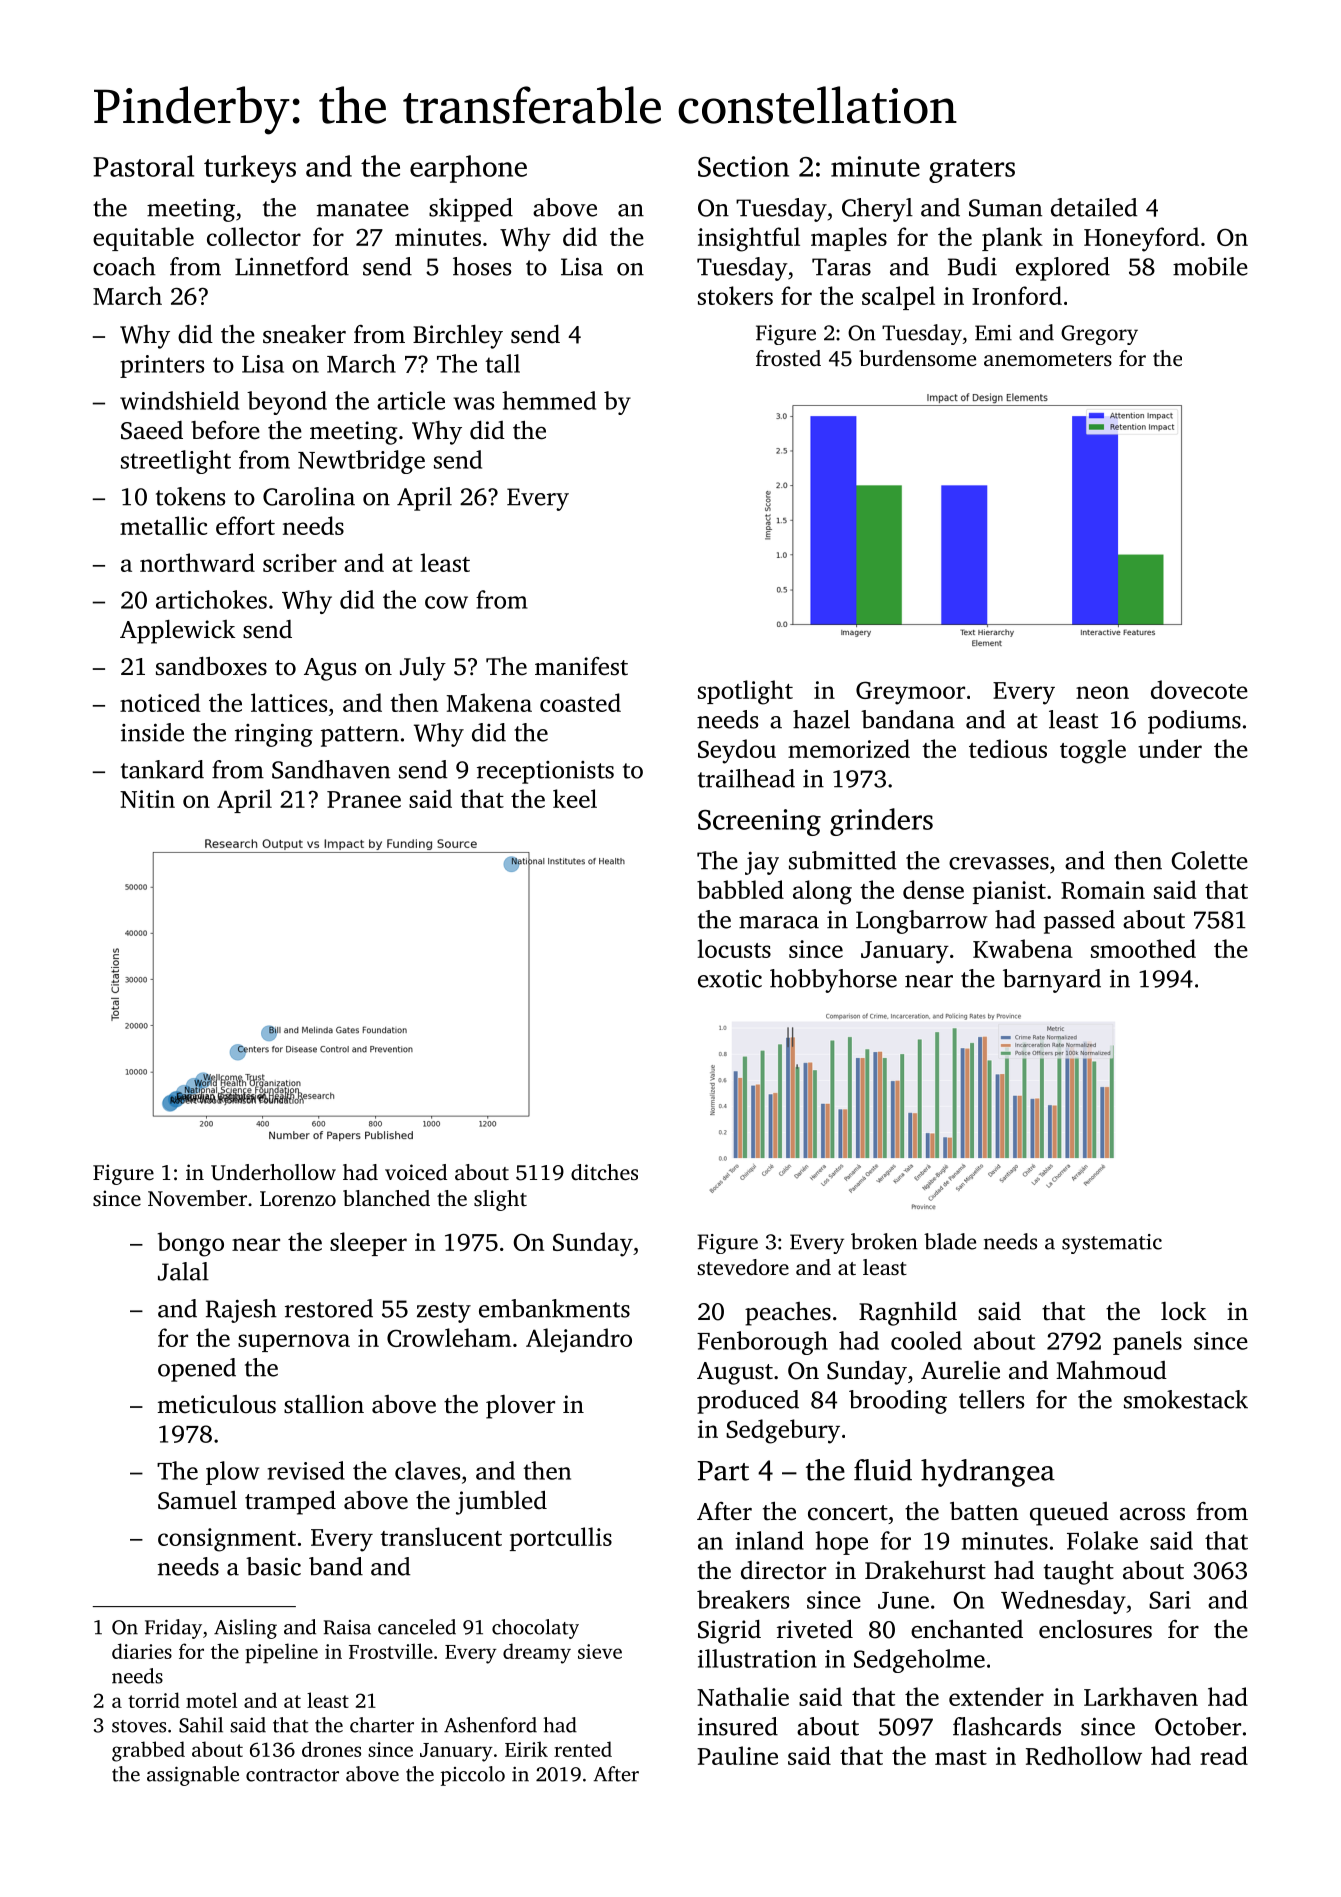 This screenshot has height=1897, width=1341. I want to click on drones, so click(331, 1749).
